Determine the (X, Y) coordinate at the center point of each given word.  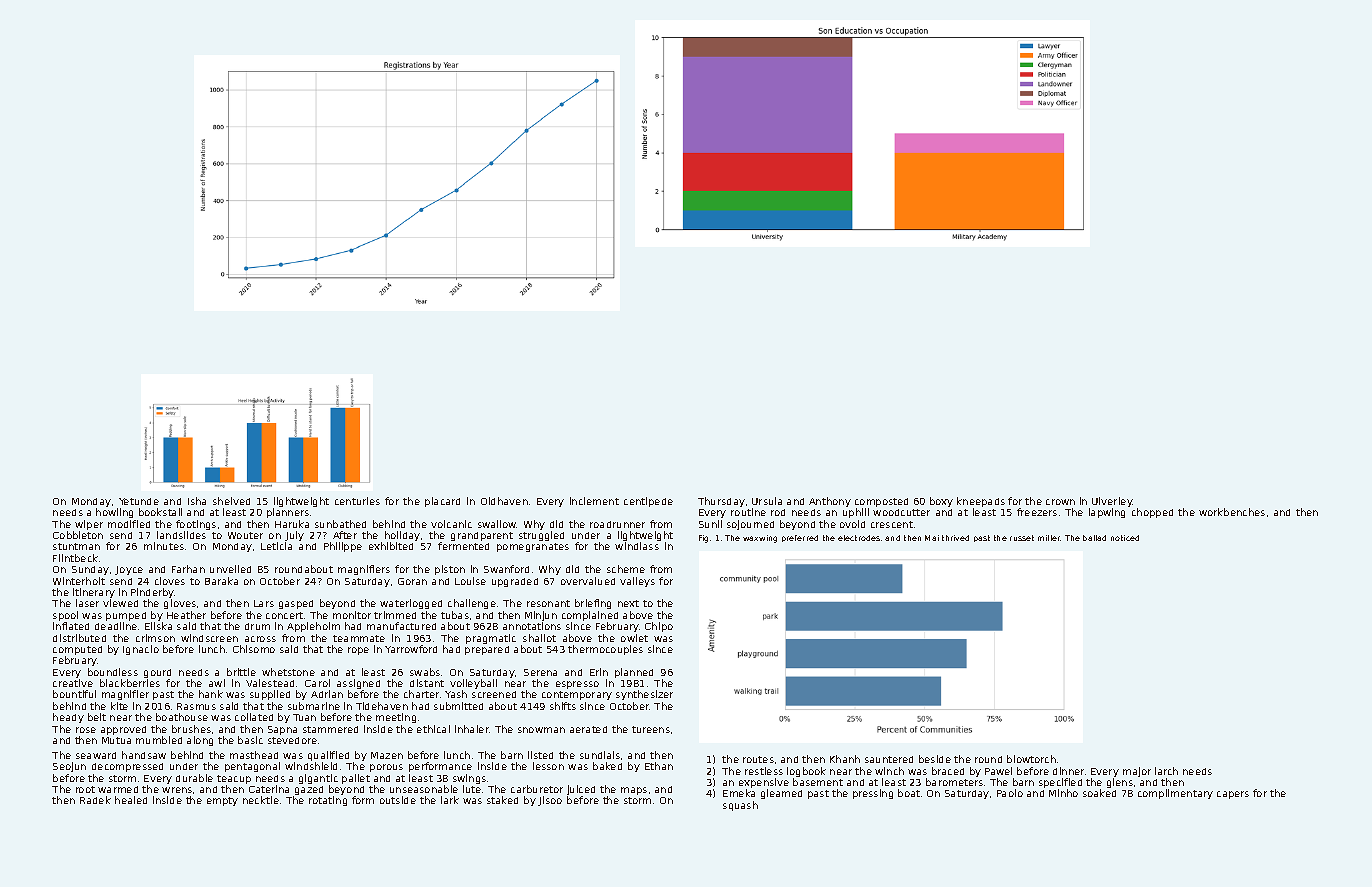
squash (740, 806)
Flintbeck (75, 558)
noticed (1125, 538)
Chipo (659, 627)
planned (634, 673)
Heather (186, 615)
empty (222, 801)
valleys (637, 582)
